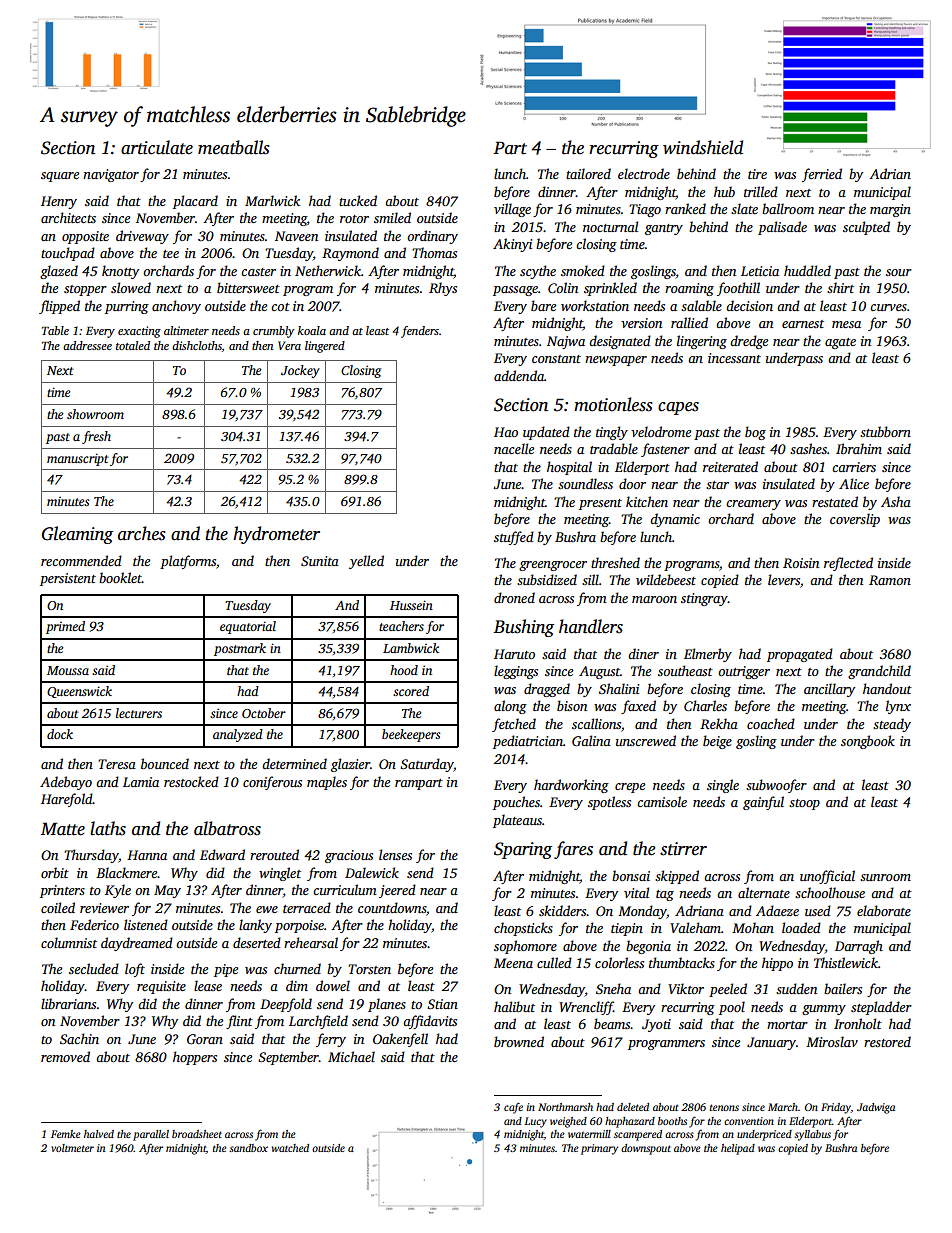  I want to click on windshield, so click(703, 147).
